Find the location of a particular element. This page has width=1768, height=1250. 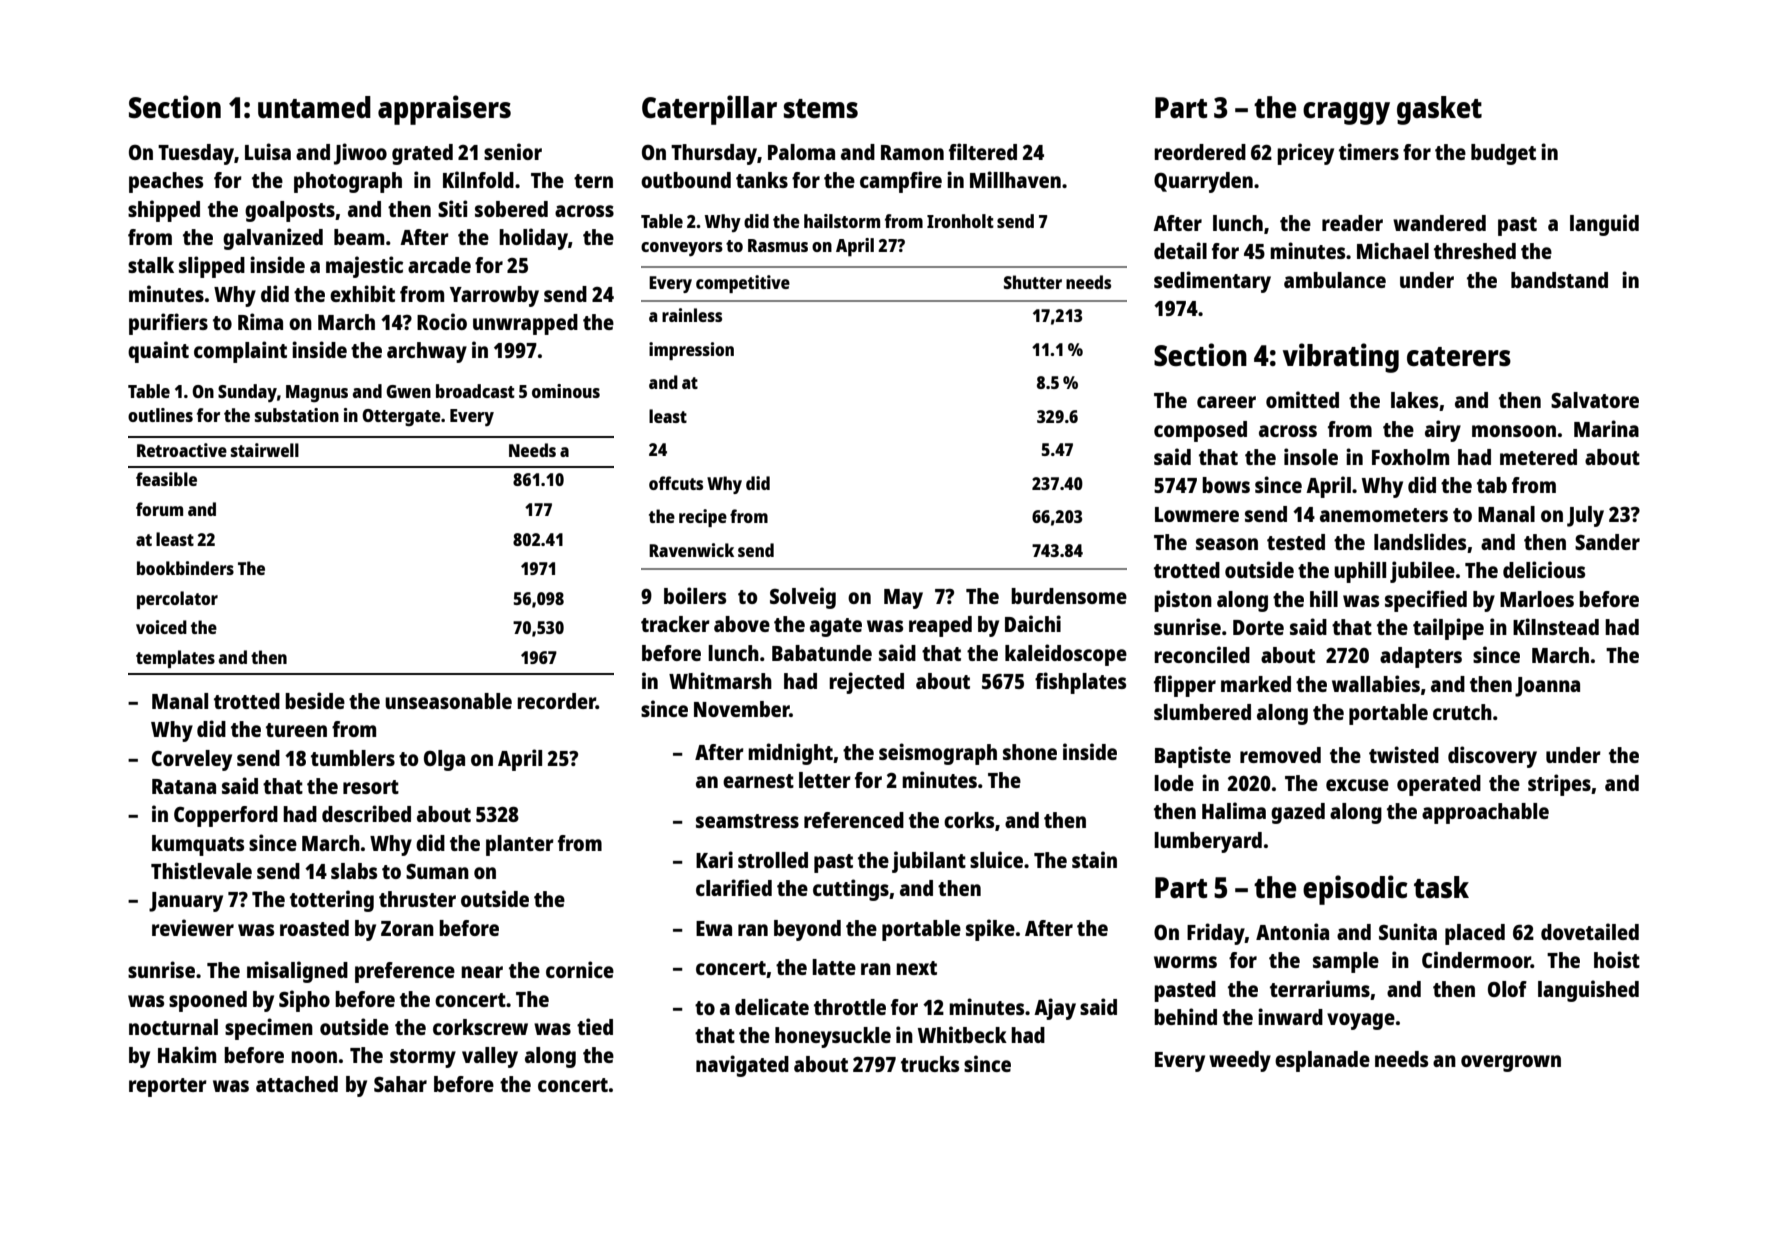

reviewer is located at coordinates (193, 927).
